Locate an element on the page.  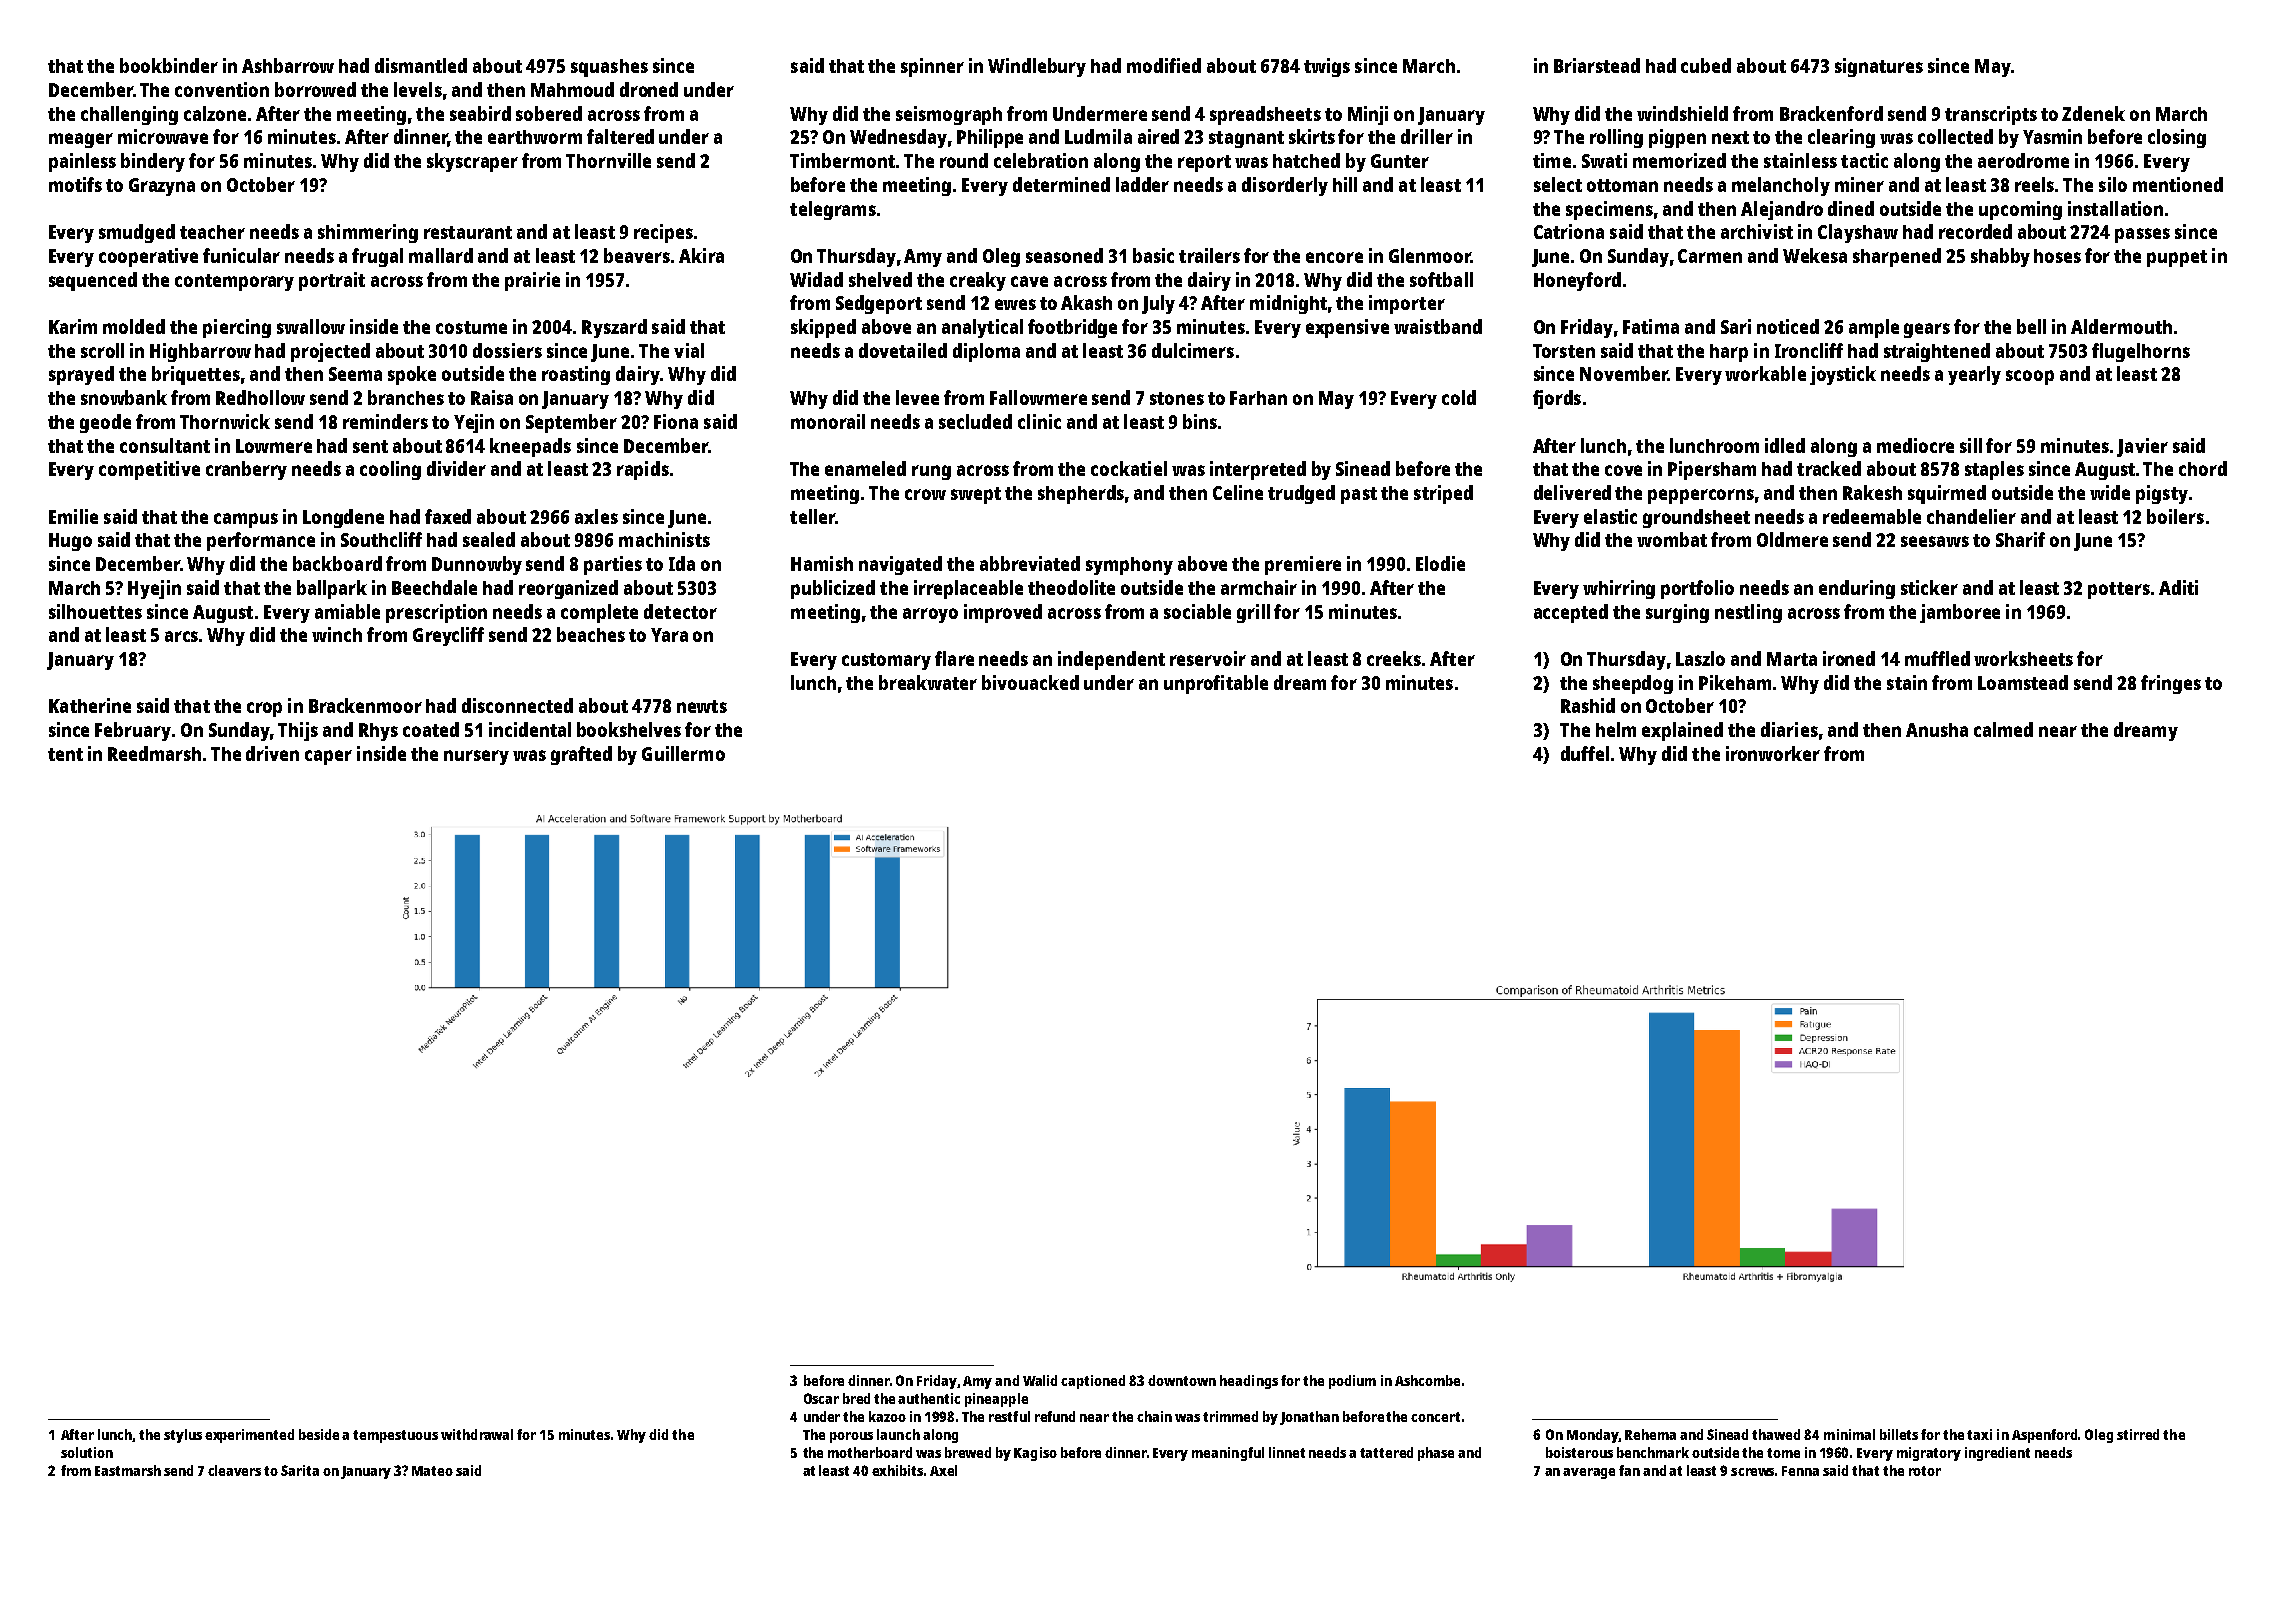
stylus is located at coordinates (183, 1436).
